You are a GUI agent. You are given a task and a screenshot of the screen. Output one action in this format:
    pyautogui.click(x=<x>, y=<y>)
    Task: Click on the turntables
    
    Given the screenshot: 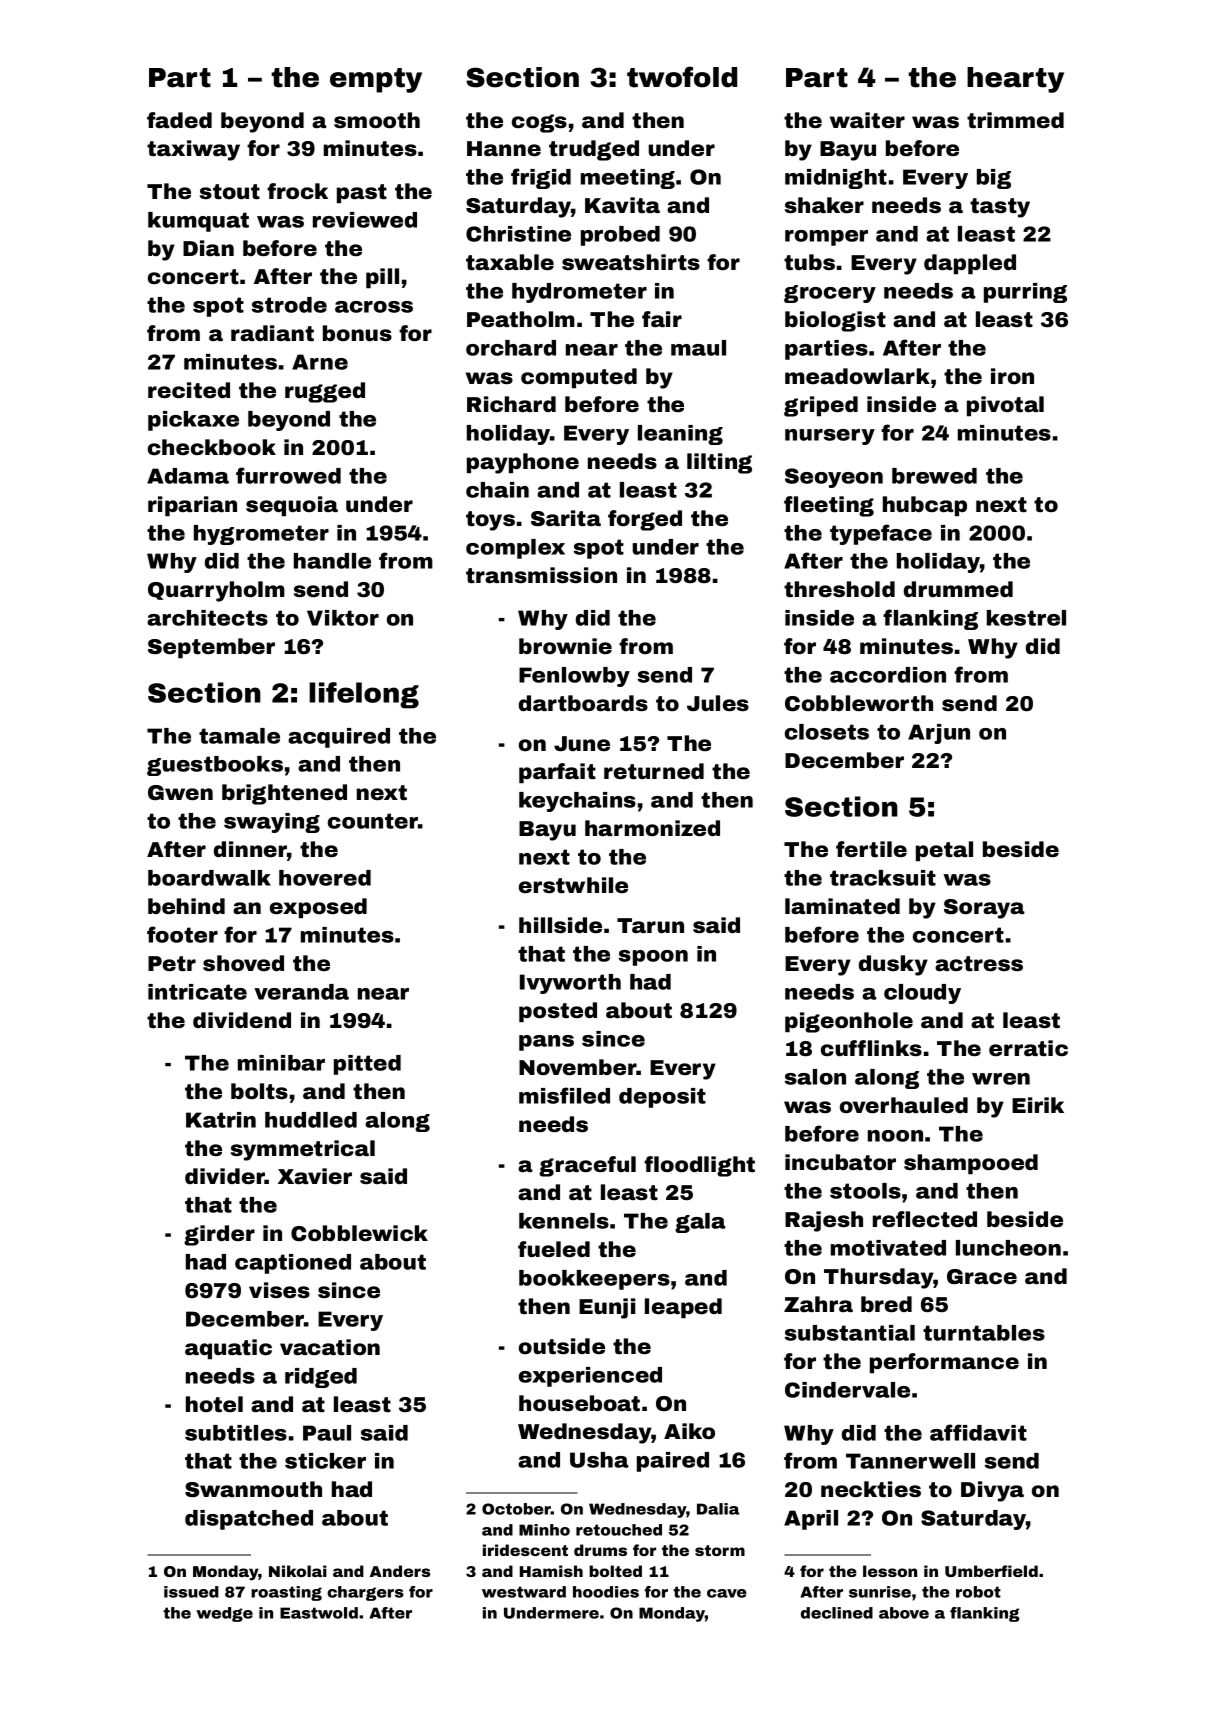 What is the action you would take?
    pyautogui.click(x=984, y=1333)
